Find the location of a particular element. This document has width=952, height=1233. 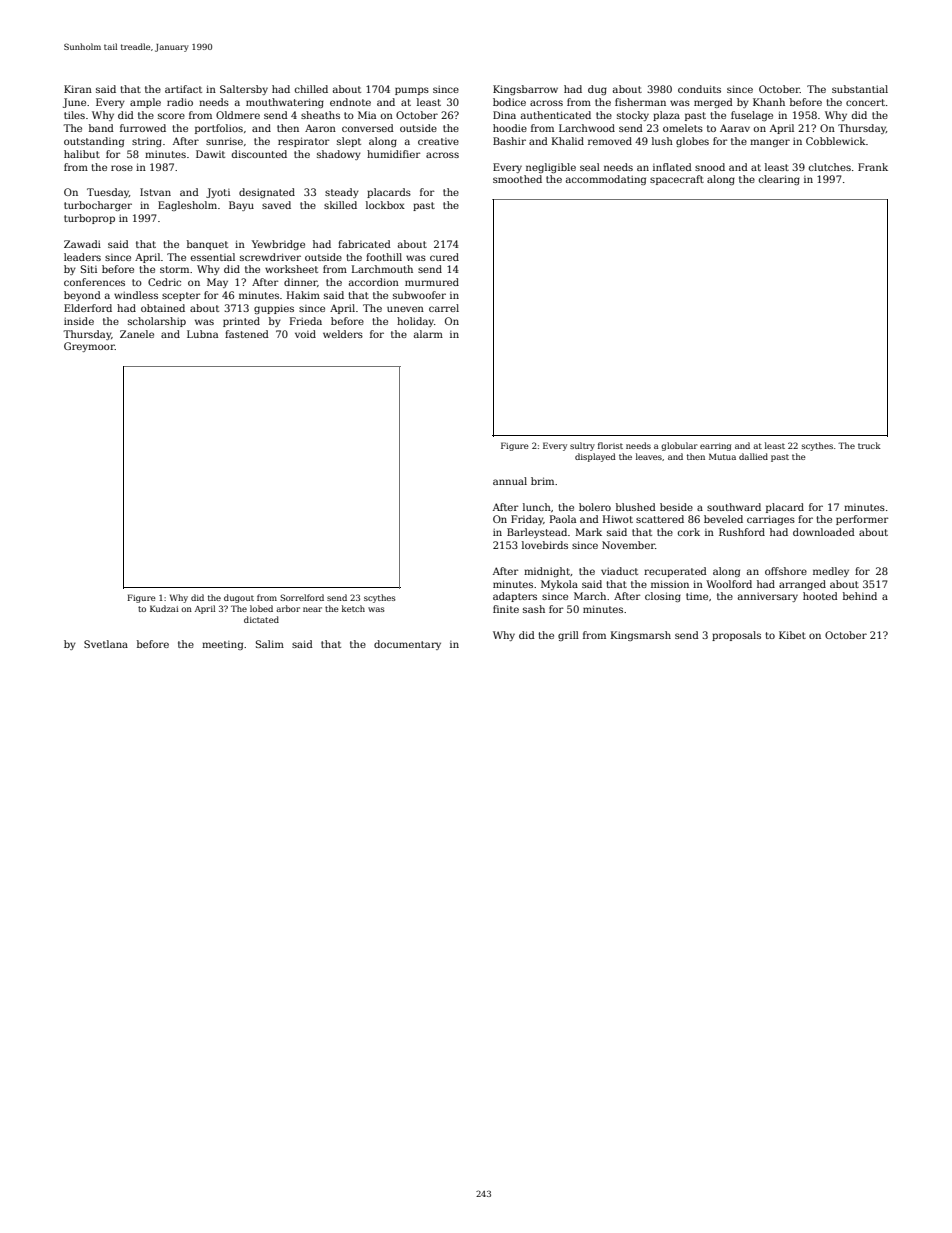

annual is located at coordinates (510, 481).
